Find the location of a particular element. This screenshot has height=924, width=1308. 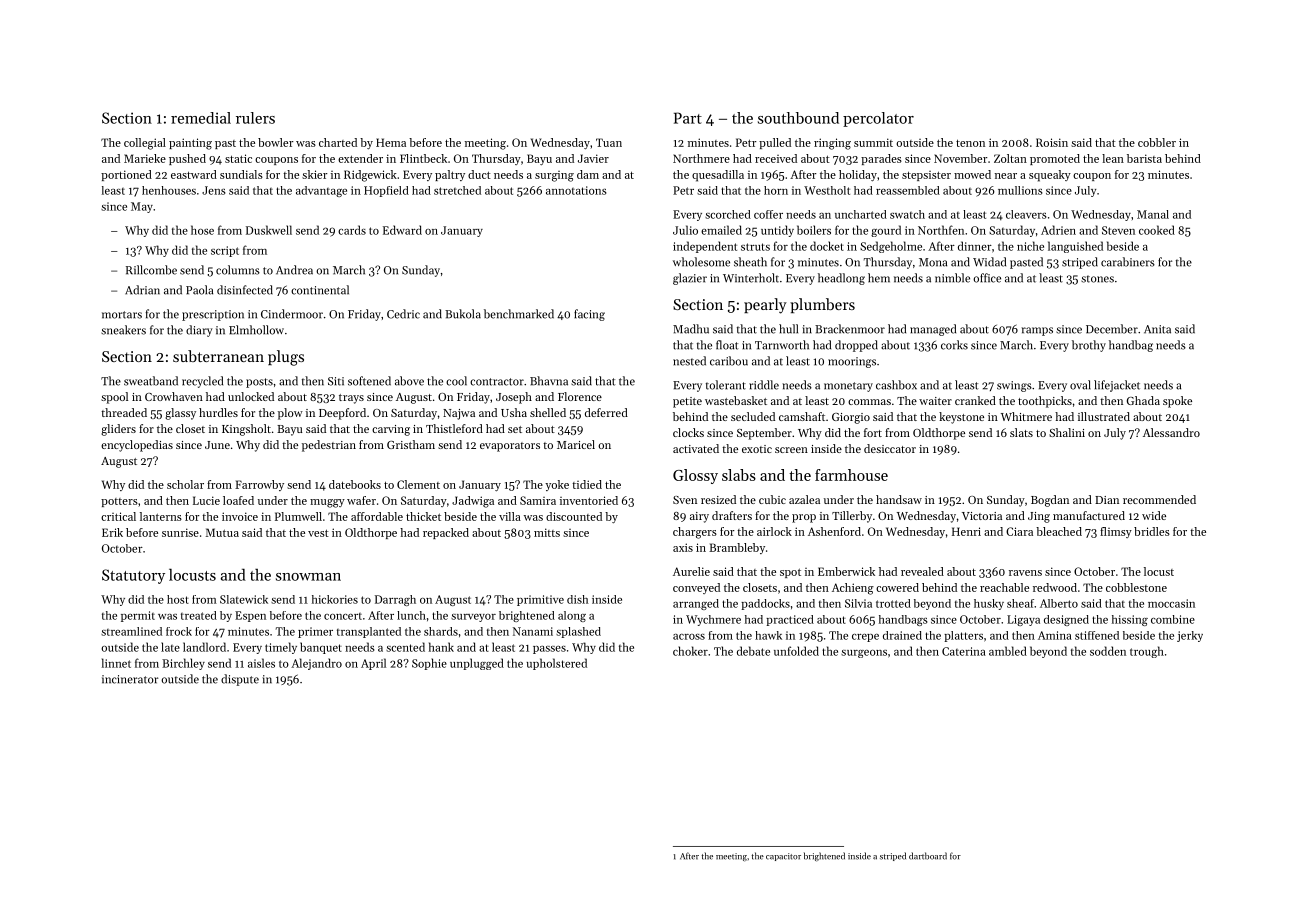

plumbers is located at coordinates (822, 305).
